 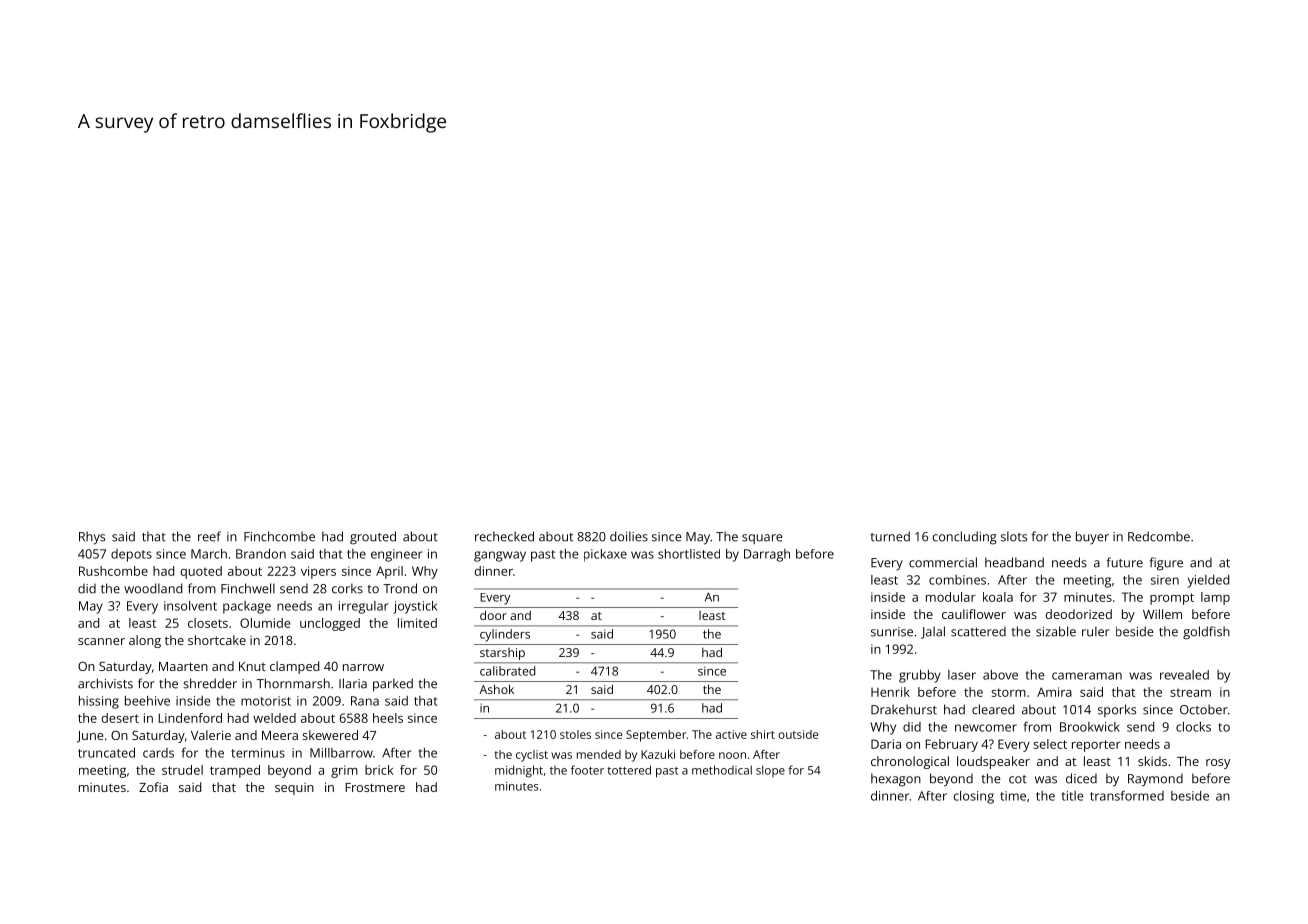 What do you see at coordinates (1008, 692) in the screenshot?
I see `storm` at bounding box center [1008, 692].
